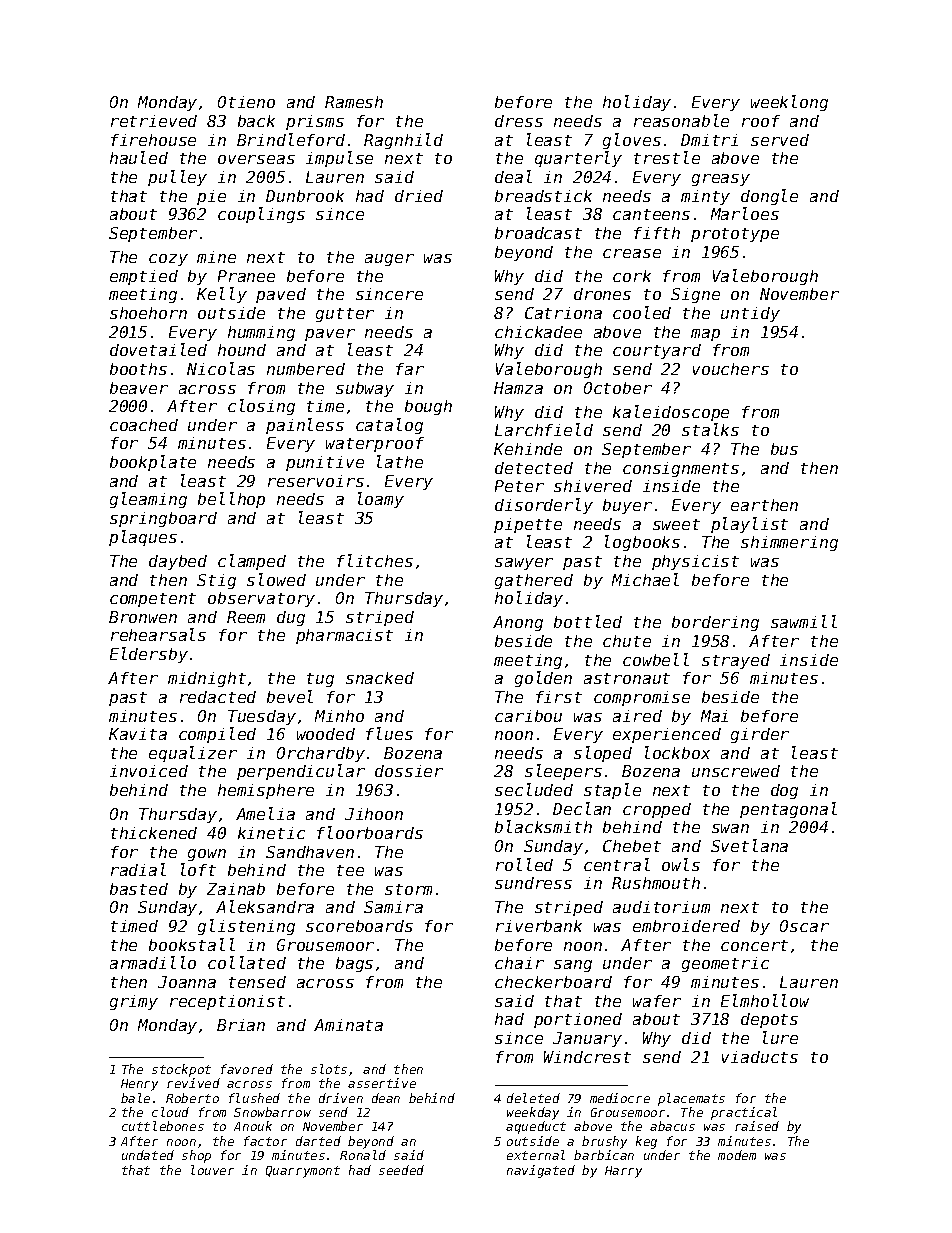  I want to click on snacked, so click(380, 678).
